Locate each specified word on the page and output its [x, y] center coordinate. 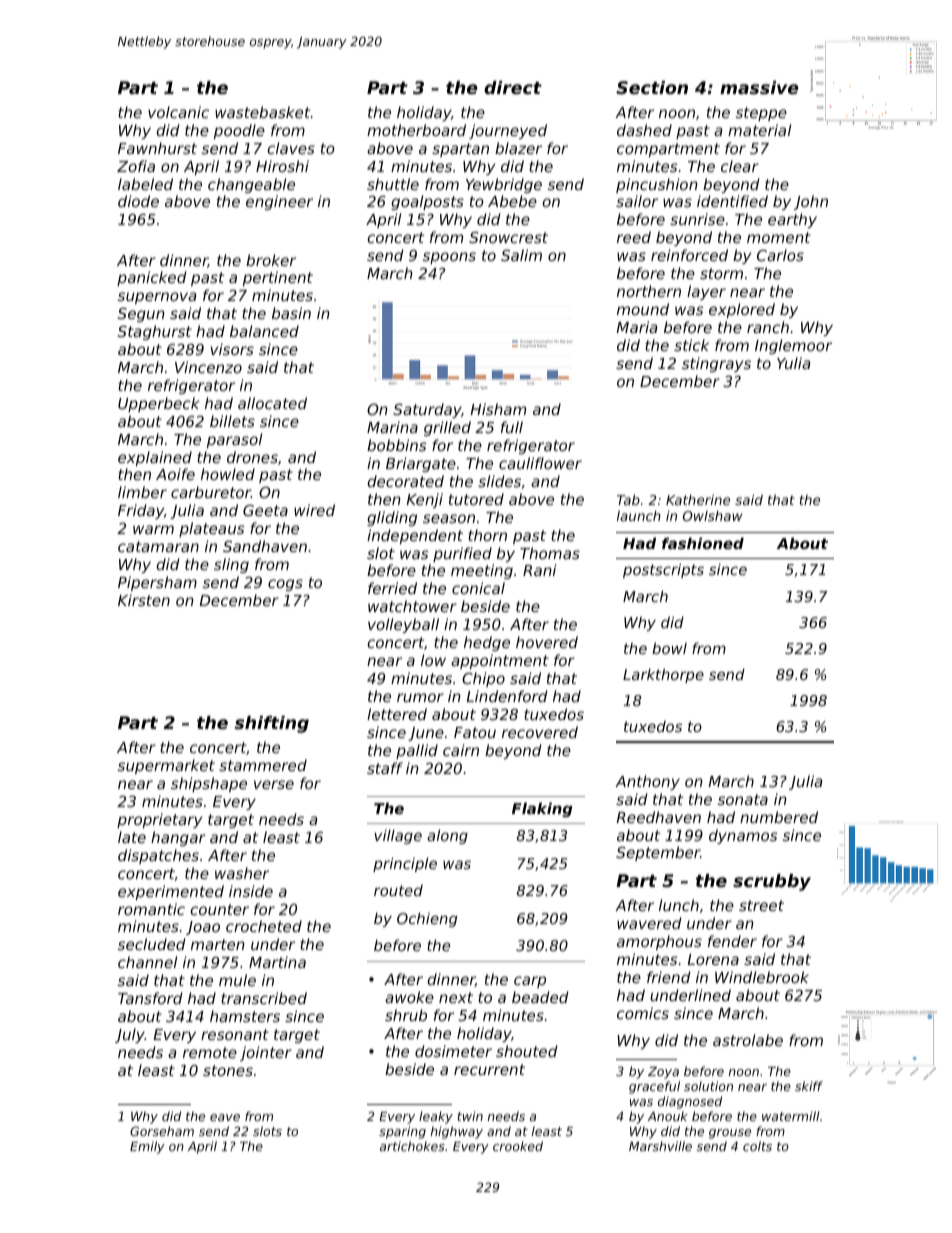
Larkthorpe [663, 675]
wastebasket [263, 112]
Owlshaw [712, 516]
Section [652, 87]
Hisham [498, 409]
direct [513, 87]
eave [225, 1117]
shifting [272, 724]
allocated [272, 403]
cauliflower [540, 463]
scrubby [772, 882]
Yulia [793, 363]
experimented [171, 892]
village [398, 837]
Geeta [265, 510]
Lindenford [507, 696]
